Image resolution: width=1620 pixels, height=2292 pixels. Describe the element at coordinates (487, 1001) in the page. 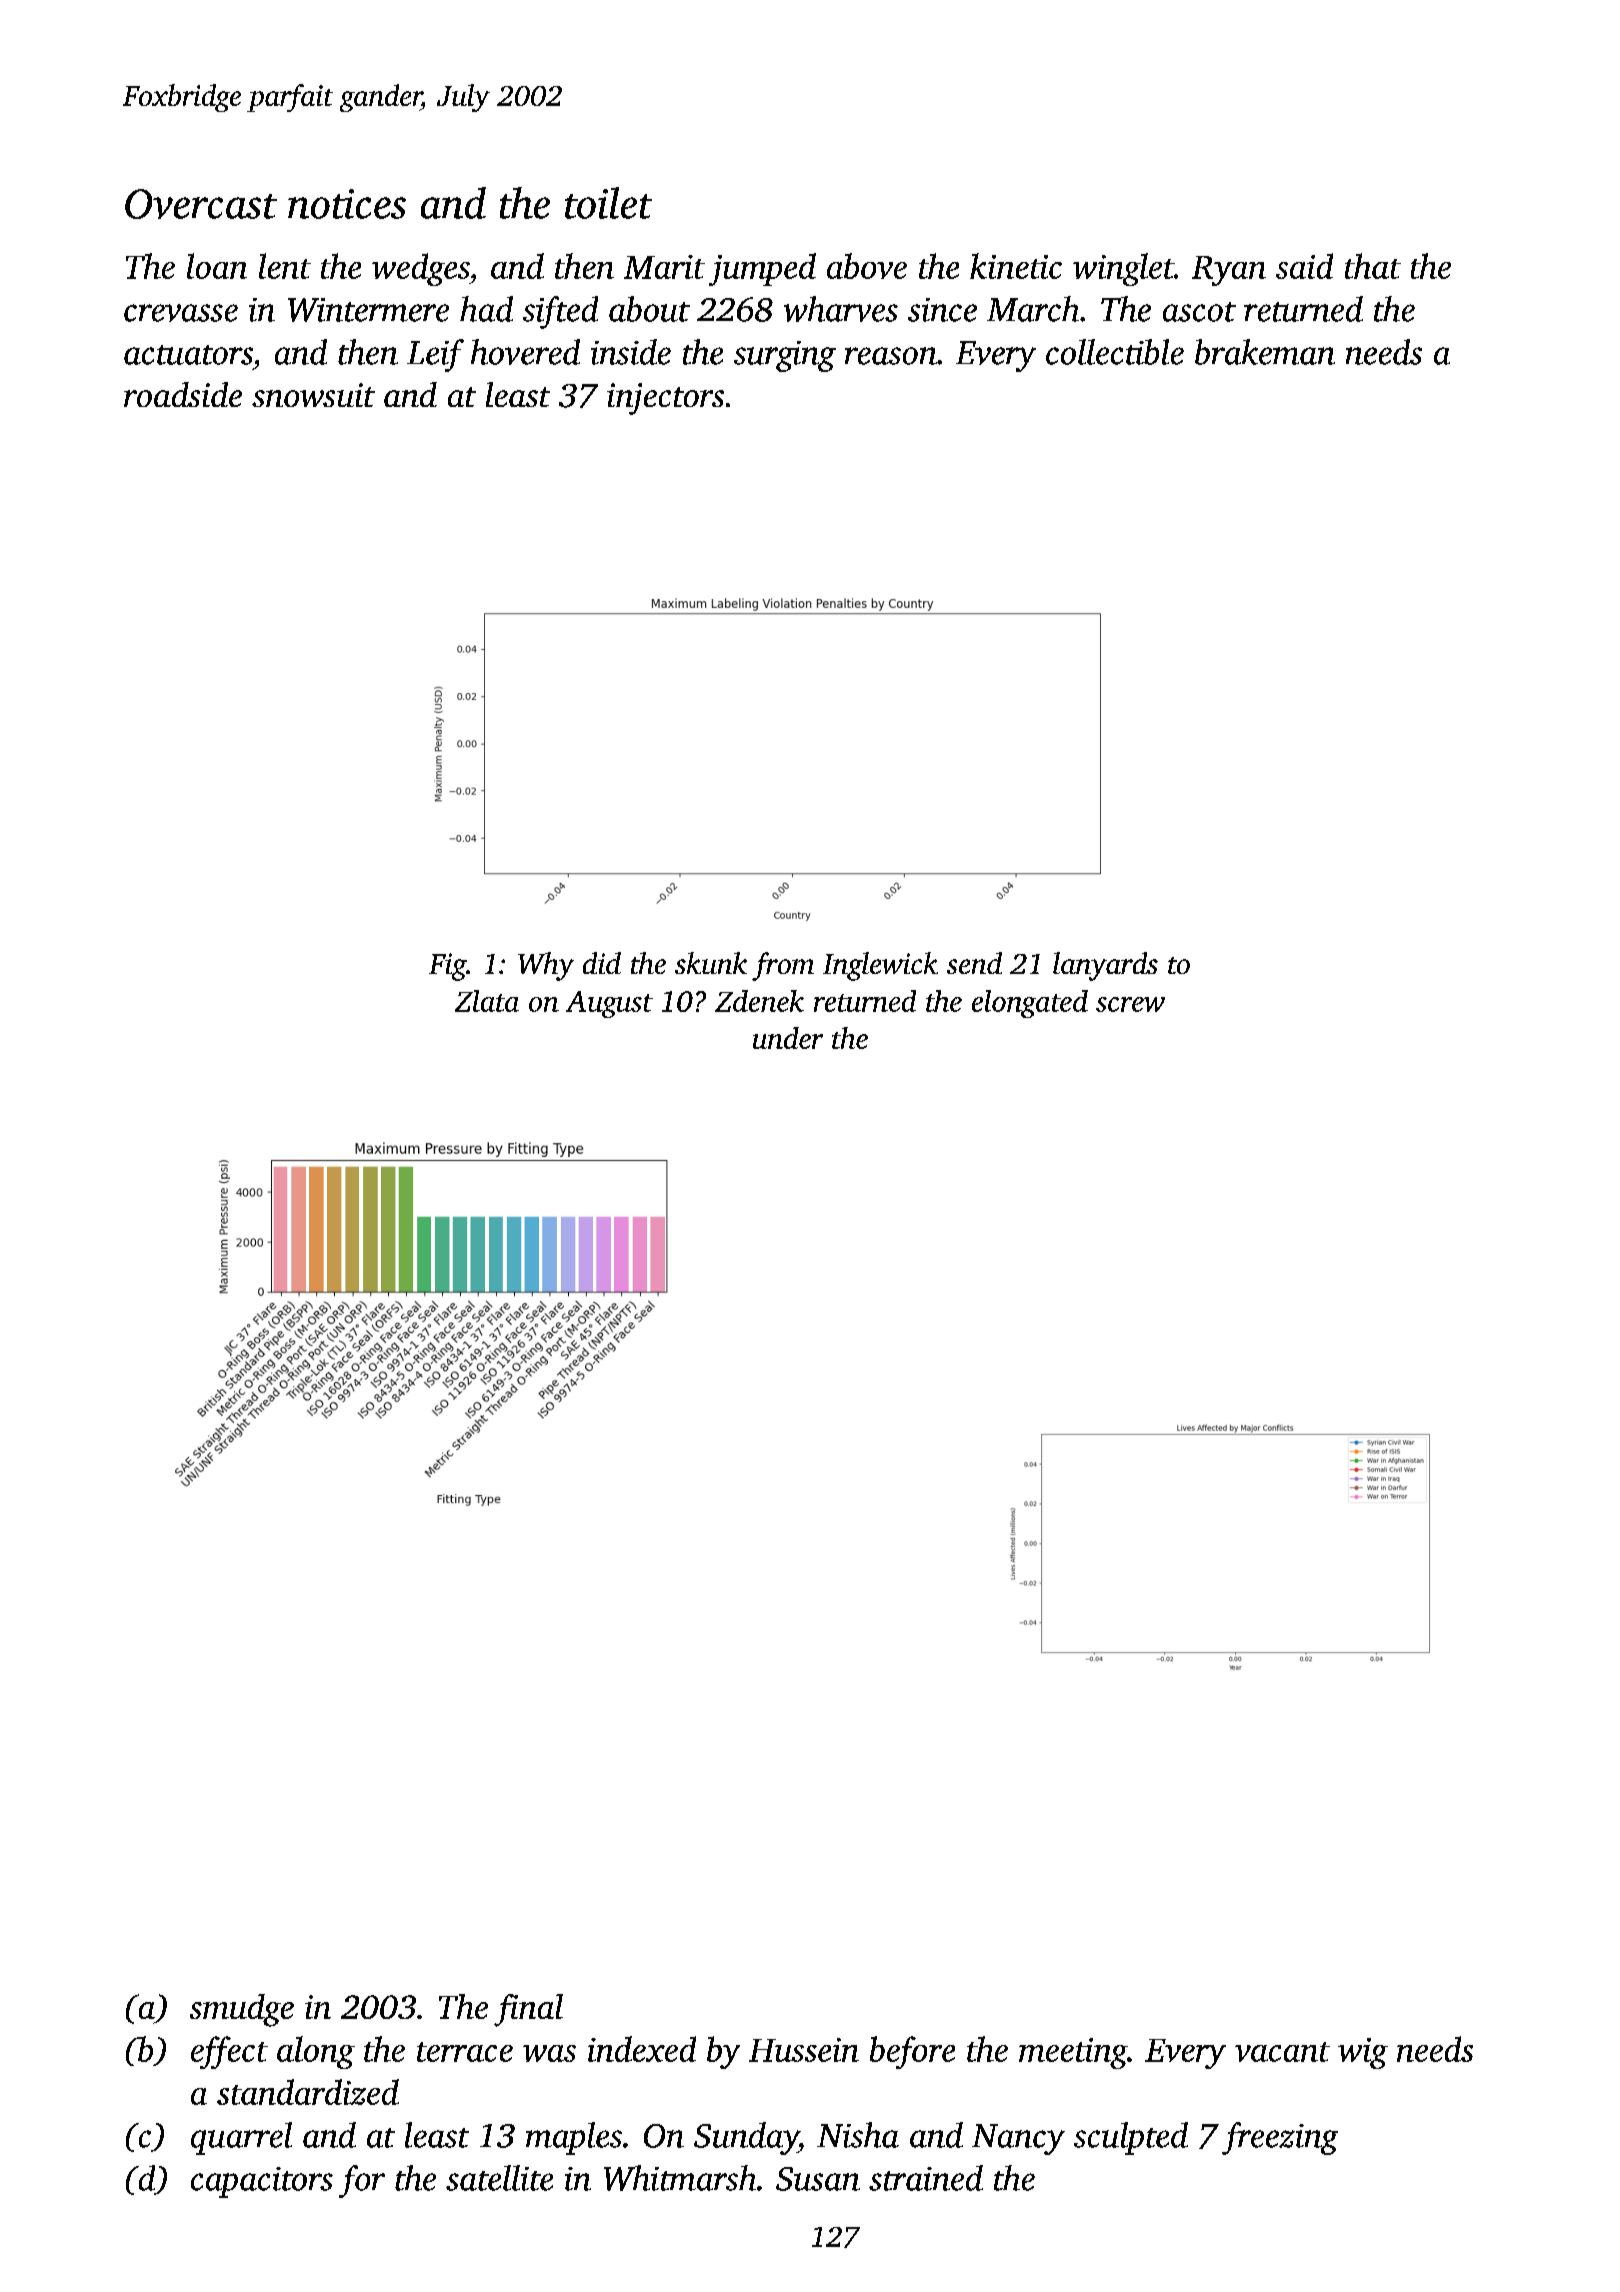

I see `Zlata` at that location.
